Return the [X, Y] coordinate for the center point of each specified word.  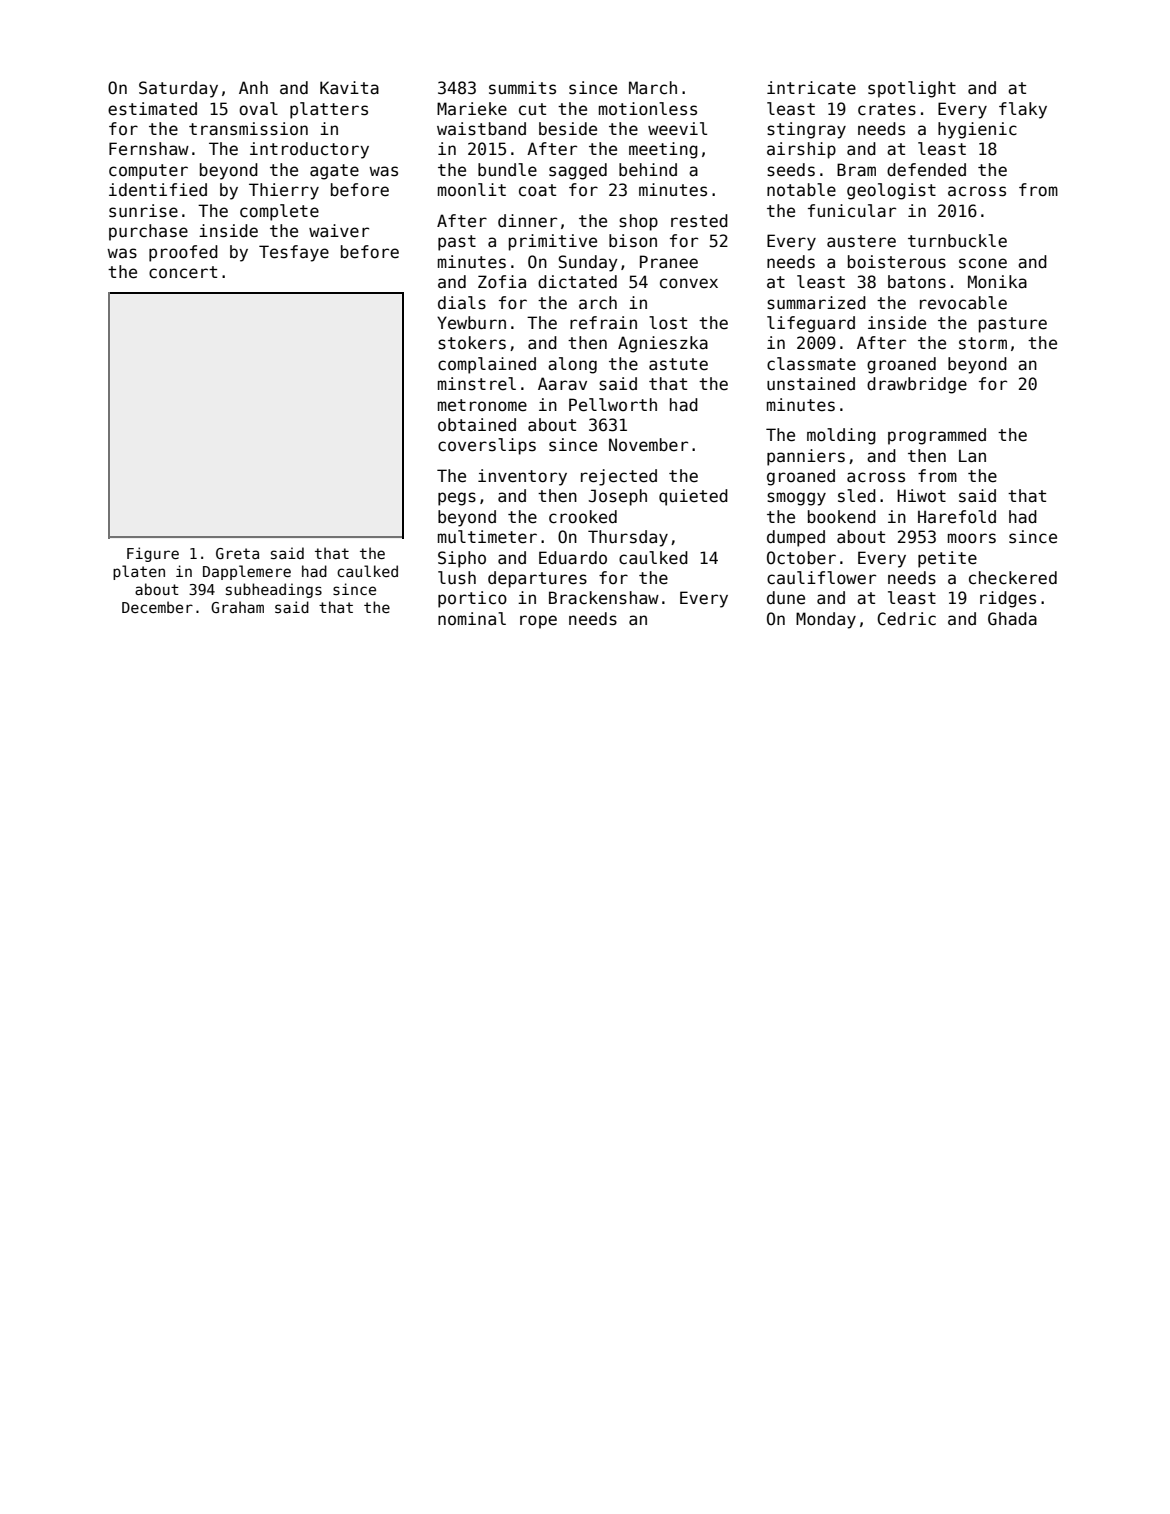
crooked [583, 517]
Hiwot [921, 495]
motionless [648, 109]
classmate [811, 364]
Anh [253, 87]
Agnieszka [663, 344]
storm [983, 343]
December [157, 607]
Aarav [562, 384]
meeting [663, 150]
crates [887, 109]
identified [158, 190]
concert [183, 272]
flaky [1023, 110]
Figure [153, 554]
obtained [477, 425]
